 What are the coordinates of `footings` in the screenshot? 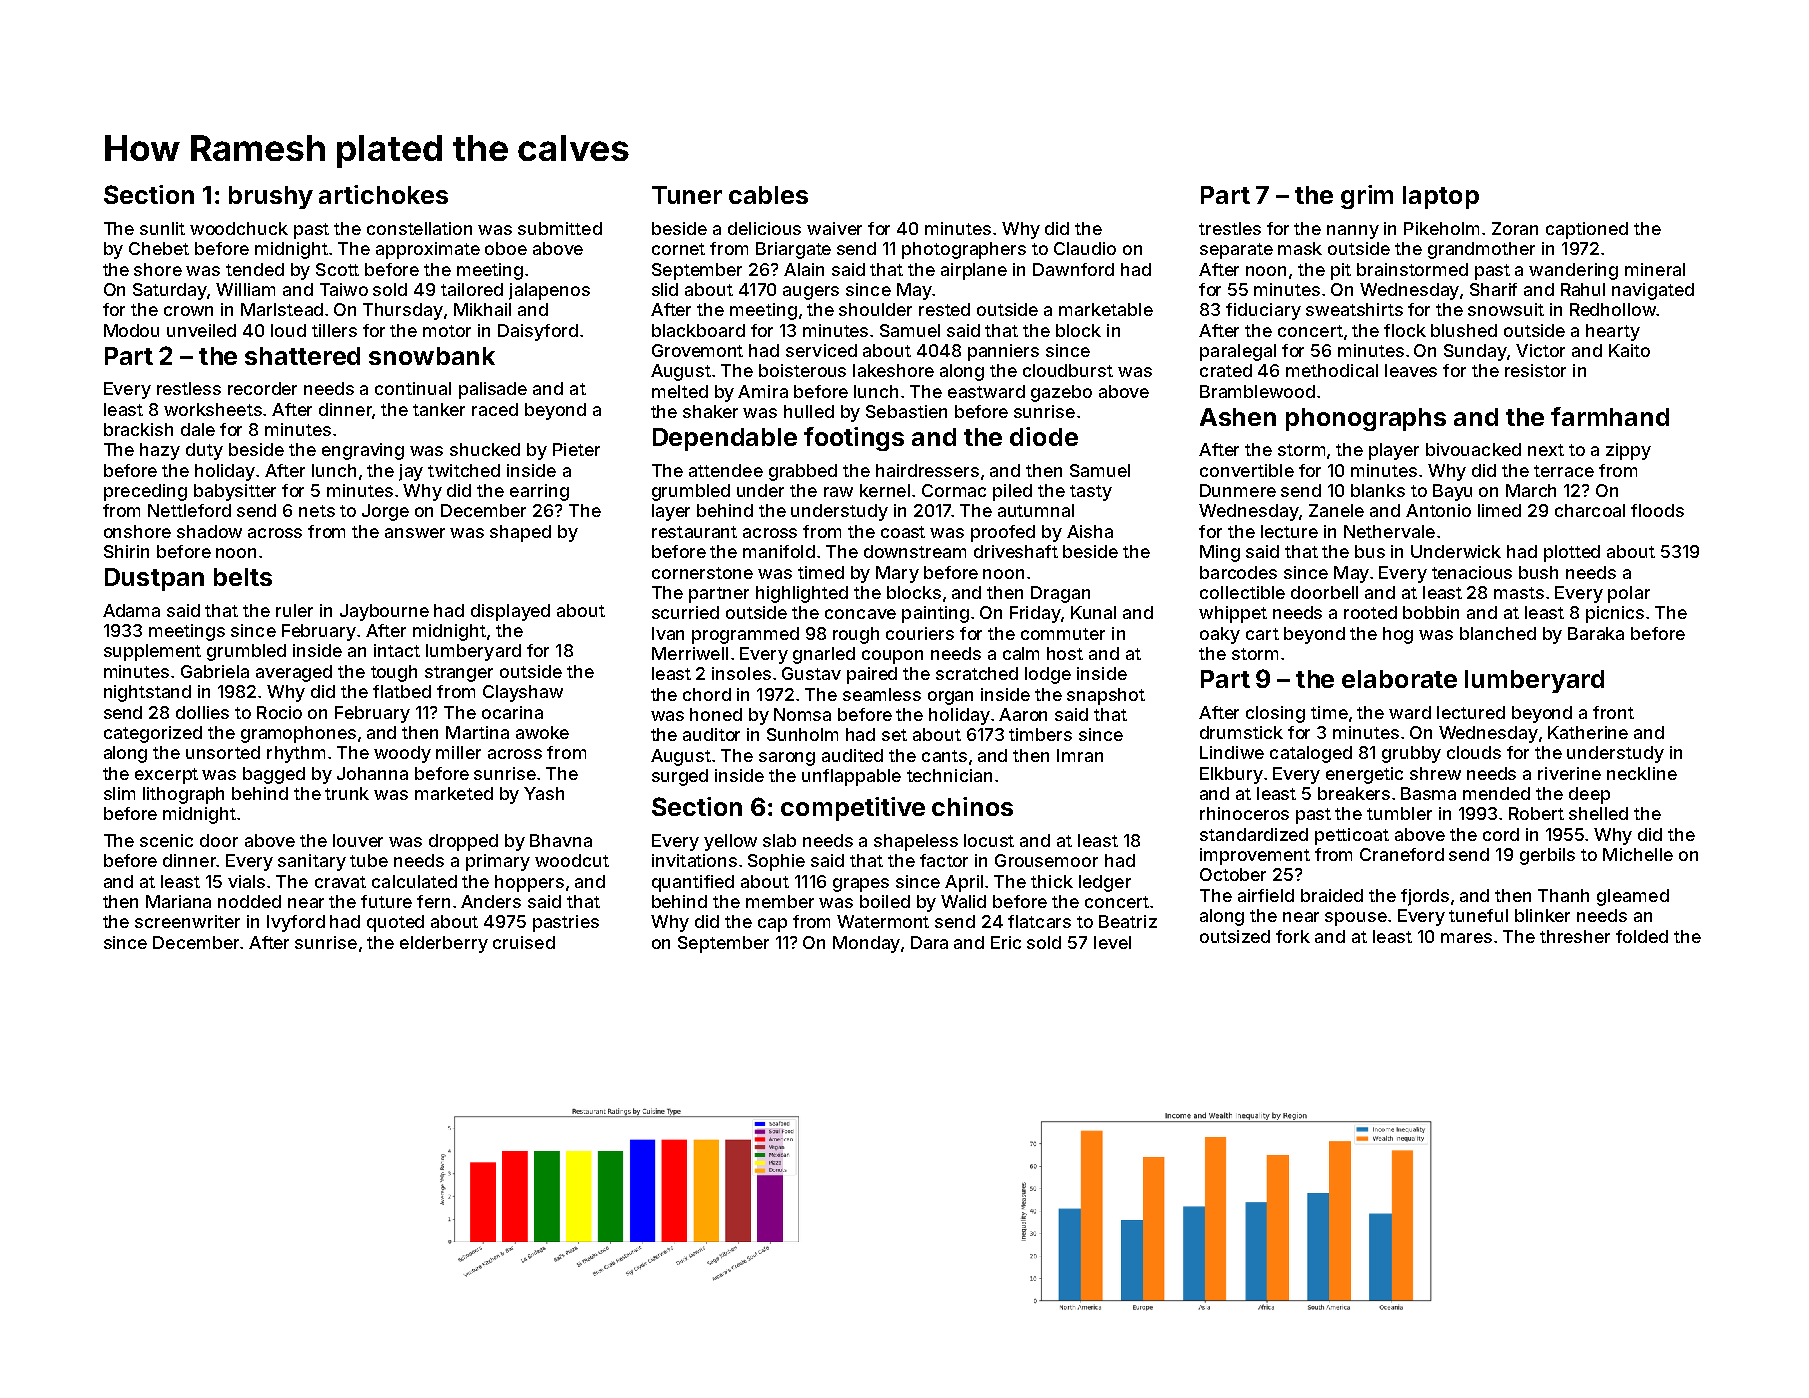 It's located at (854, 439).
